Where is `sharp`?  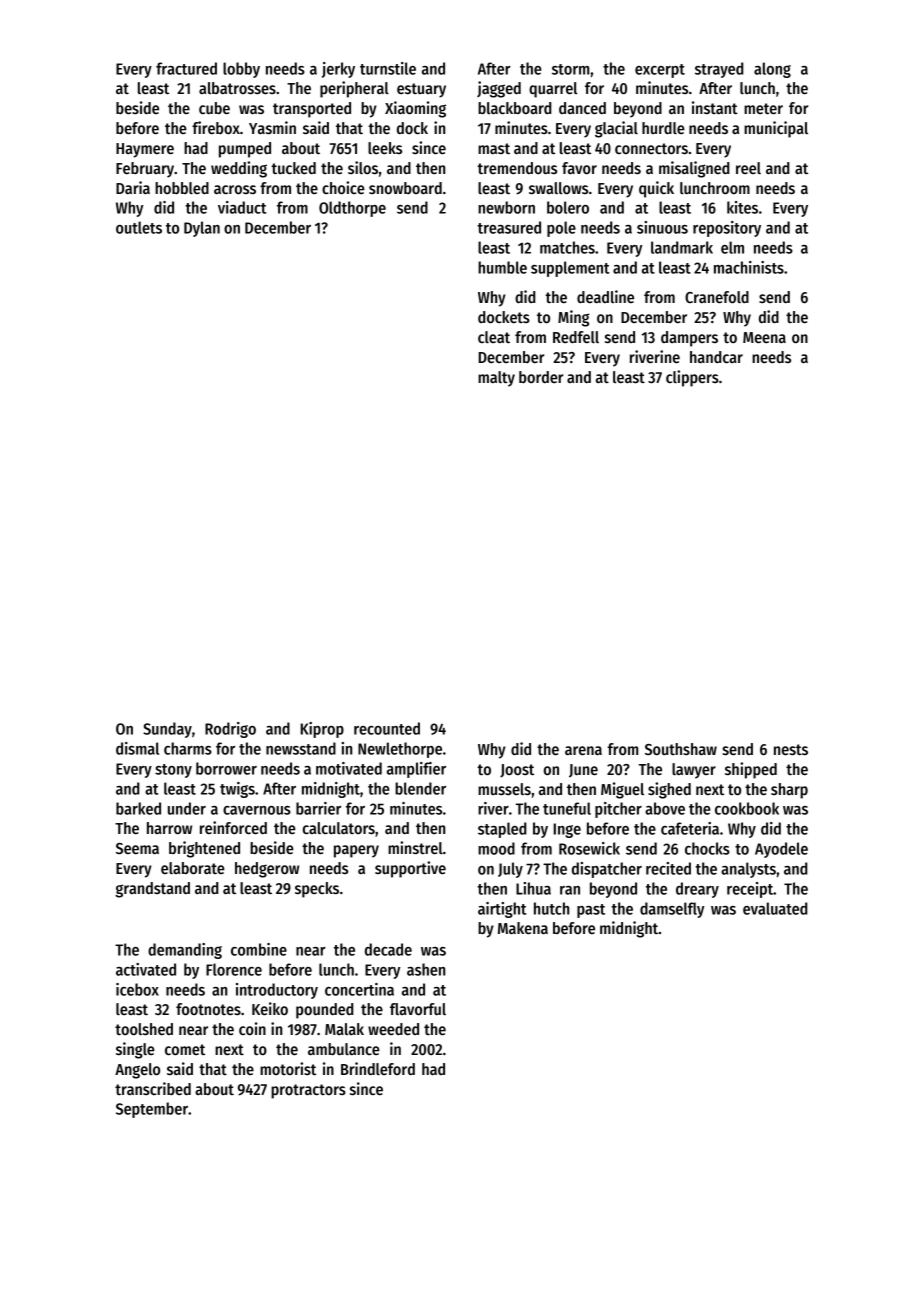
sharp is located at coordinates (789, 791).
